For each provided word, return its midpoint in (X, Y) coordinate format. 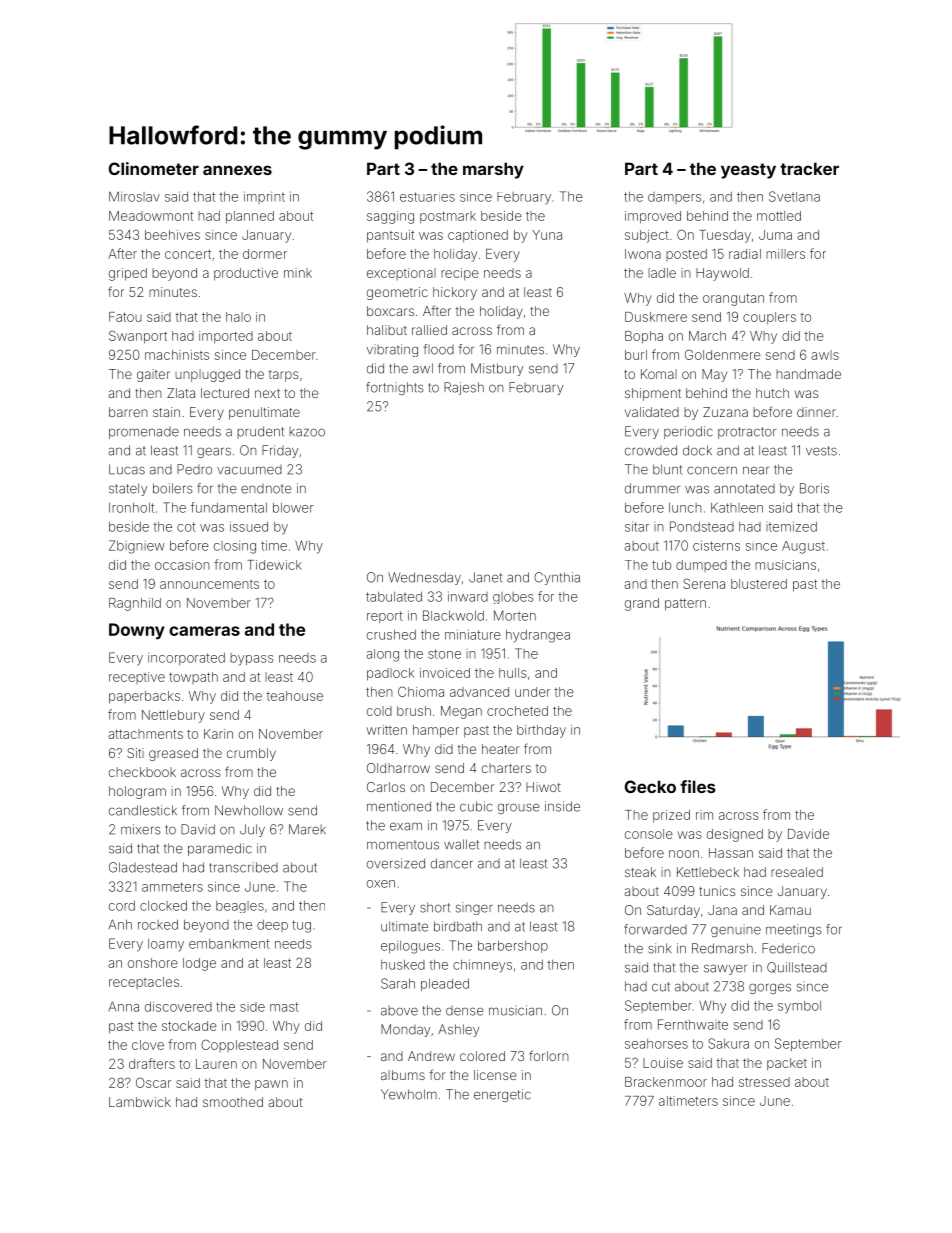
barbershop (513, 947)
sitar (637, 526)
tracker (809, 168)
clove (148, 1045)
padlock (390, 674)
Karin (218, 734)
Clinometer (154, 168)
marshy (493, 170)
